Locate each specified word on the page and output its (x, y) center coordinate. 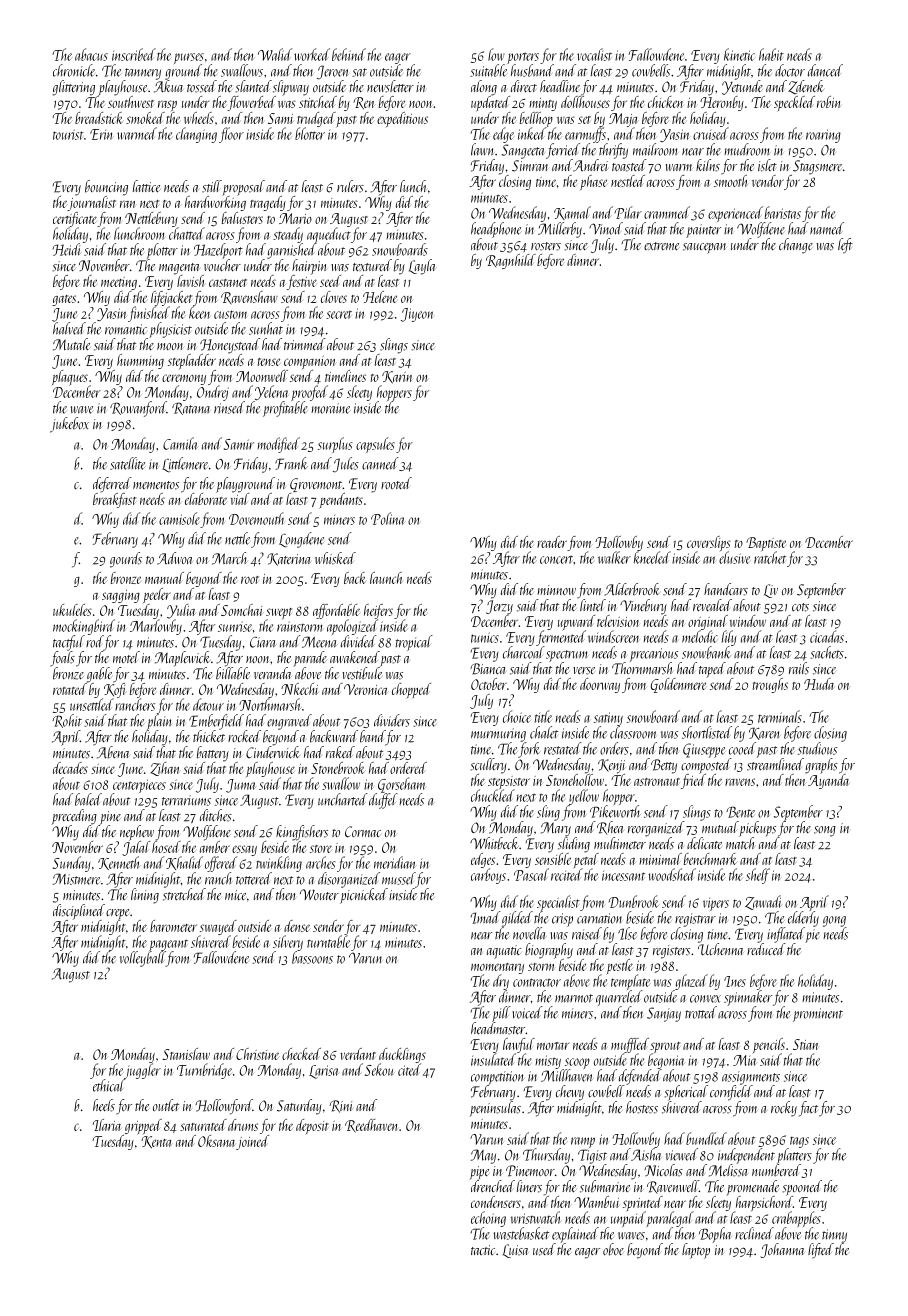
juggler (142, 1071)
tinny (834, 1236)
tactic (483, 1250)
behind (349, 54)
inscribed (134, 54)
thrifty (613, 151)
